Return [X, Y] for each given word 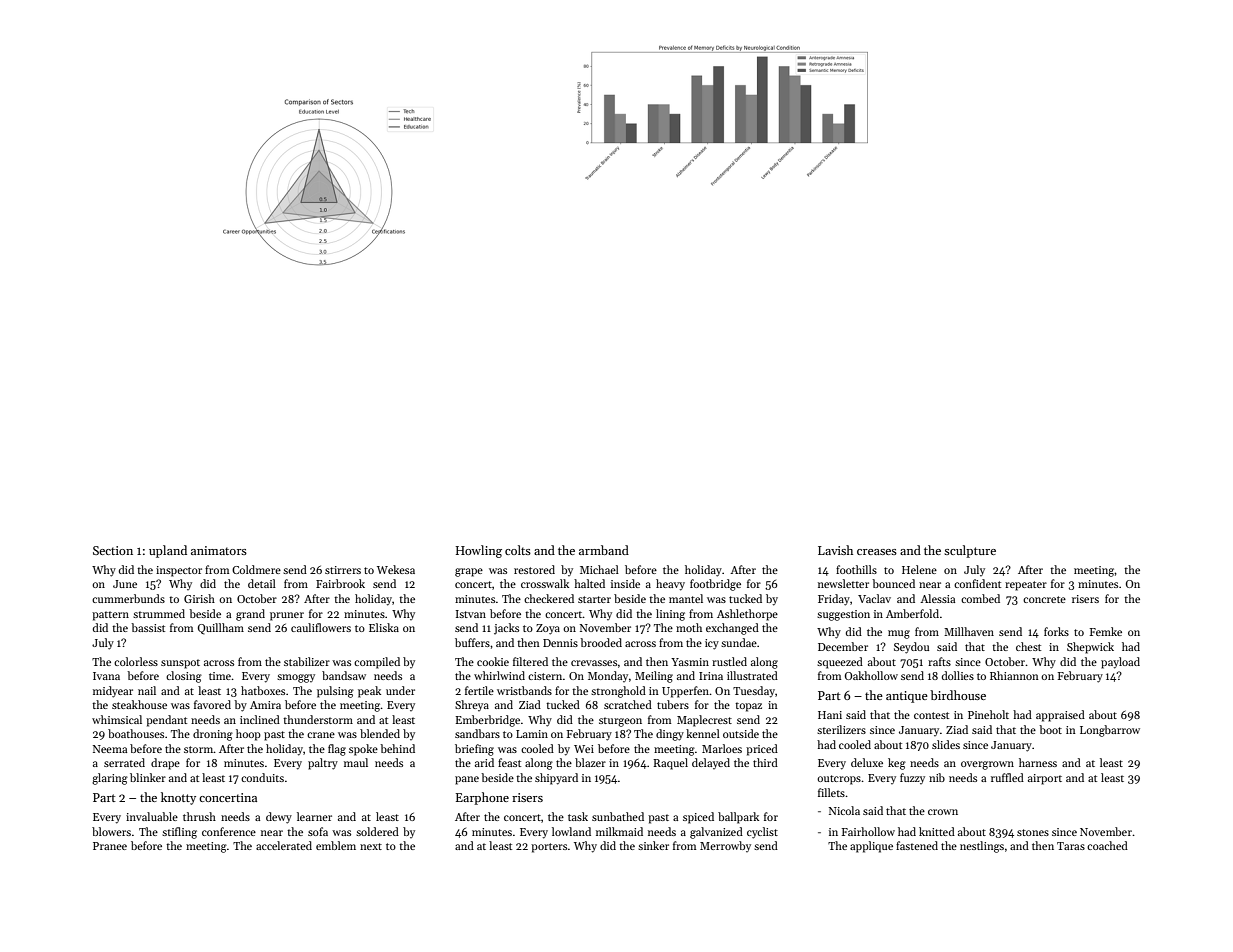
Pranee [110, 846]
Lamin [532, 734]
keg [897, 764]
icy [712, 644]
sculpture [970, 551]
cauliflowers [321, 627]
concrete [1044, 599]
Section [113, 550]
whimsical [117, 719]
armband [604, 550]
